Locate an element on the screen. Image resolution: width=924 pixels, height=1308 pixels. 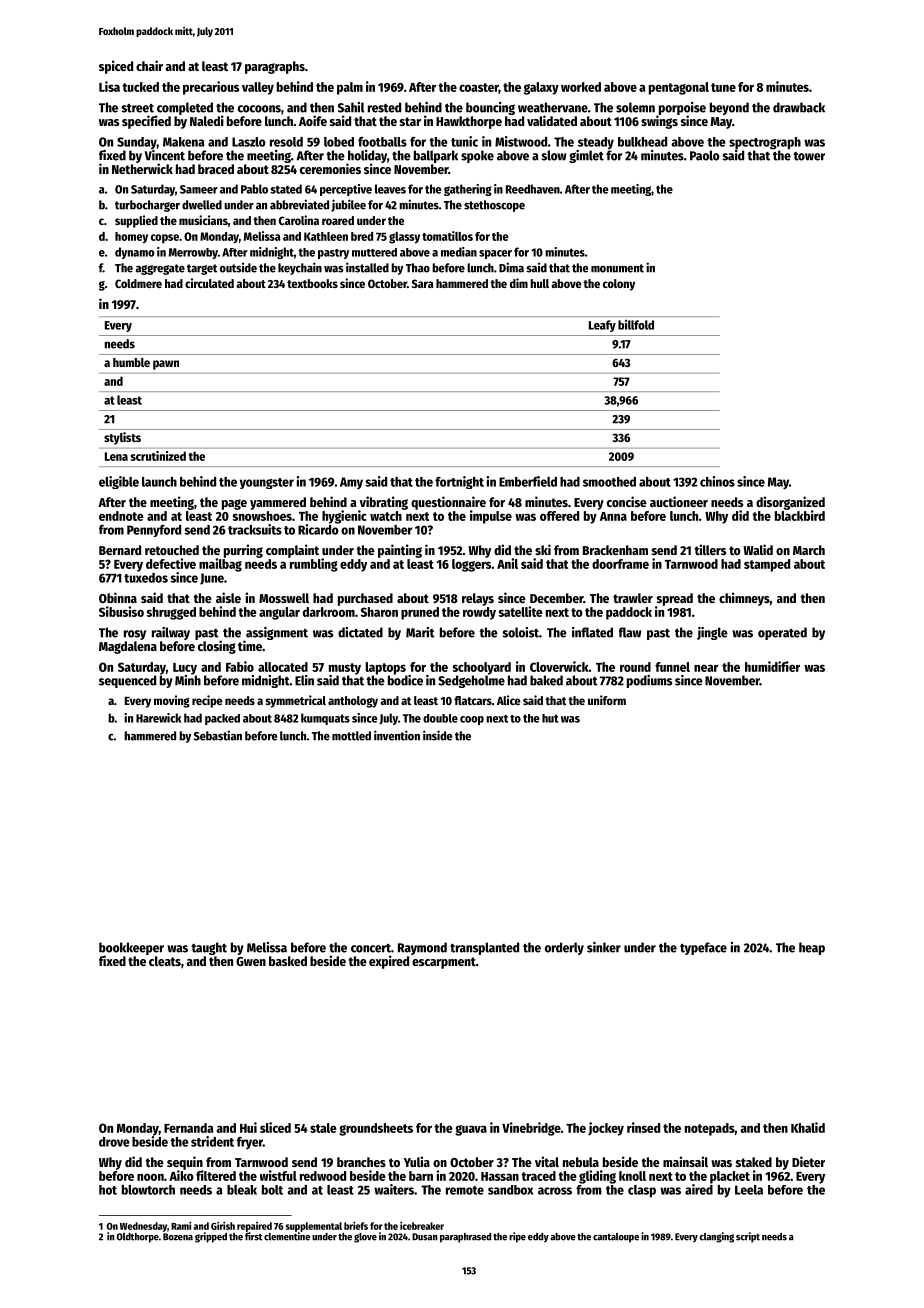
Mistwood is located at coordinates (521, 141).
